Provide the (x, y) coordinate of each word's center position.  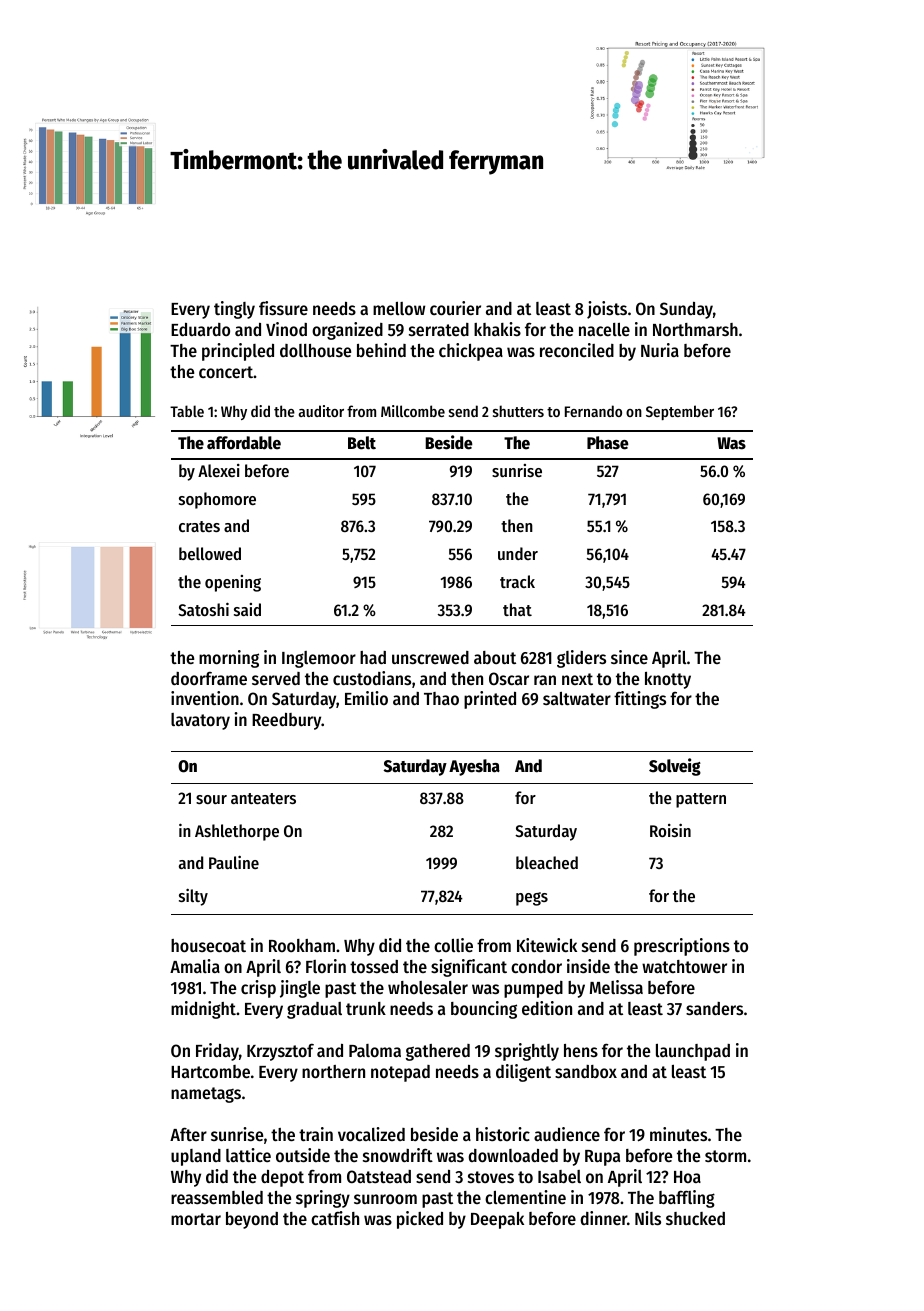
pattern (701, 800)
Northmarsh (695, 329)
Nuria (660, 350)
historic (503, 1134)
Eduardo (200, 329)
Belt (362, 443)
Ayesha (474, 767)
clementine (525, 1197)
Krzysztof (280, 1052)
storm (725, 1156)
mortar (196, 1219)
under (518, 553)
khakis (497, 329)
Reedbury (286, 721)
